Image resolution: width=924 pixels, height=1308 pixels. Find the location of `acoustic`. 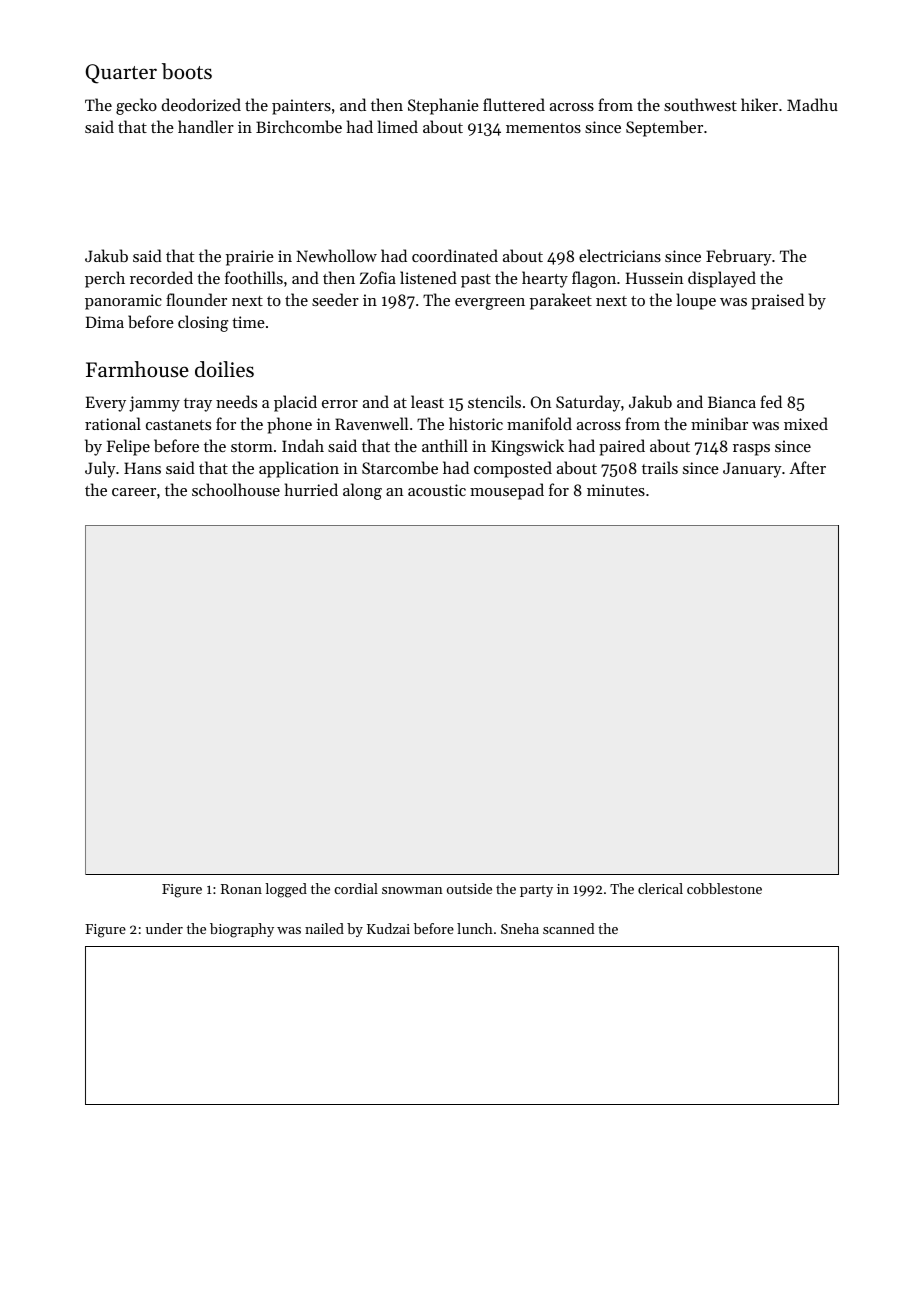

acoustic is located at coordinates (437, 490).
